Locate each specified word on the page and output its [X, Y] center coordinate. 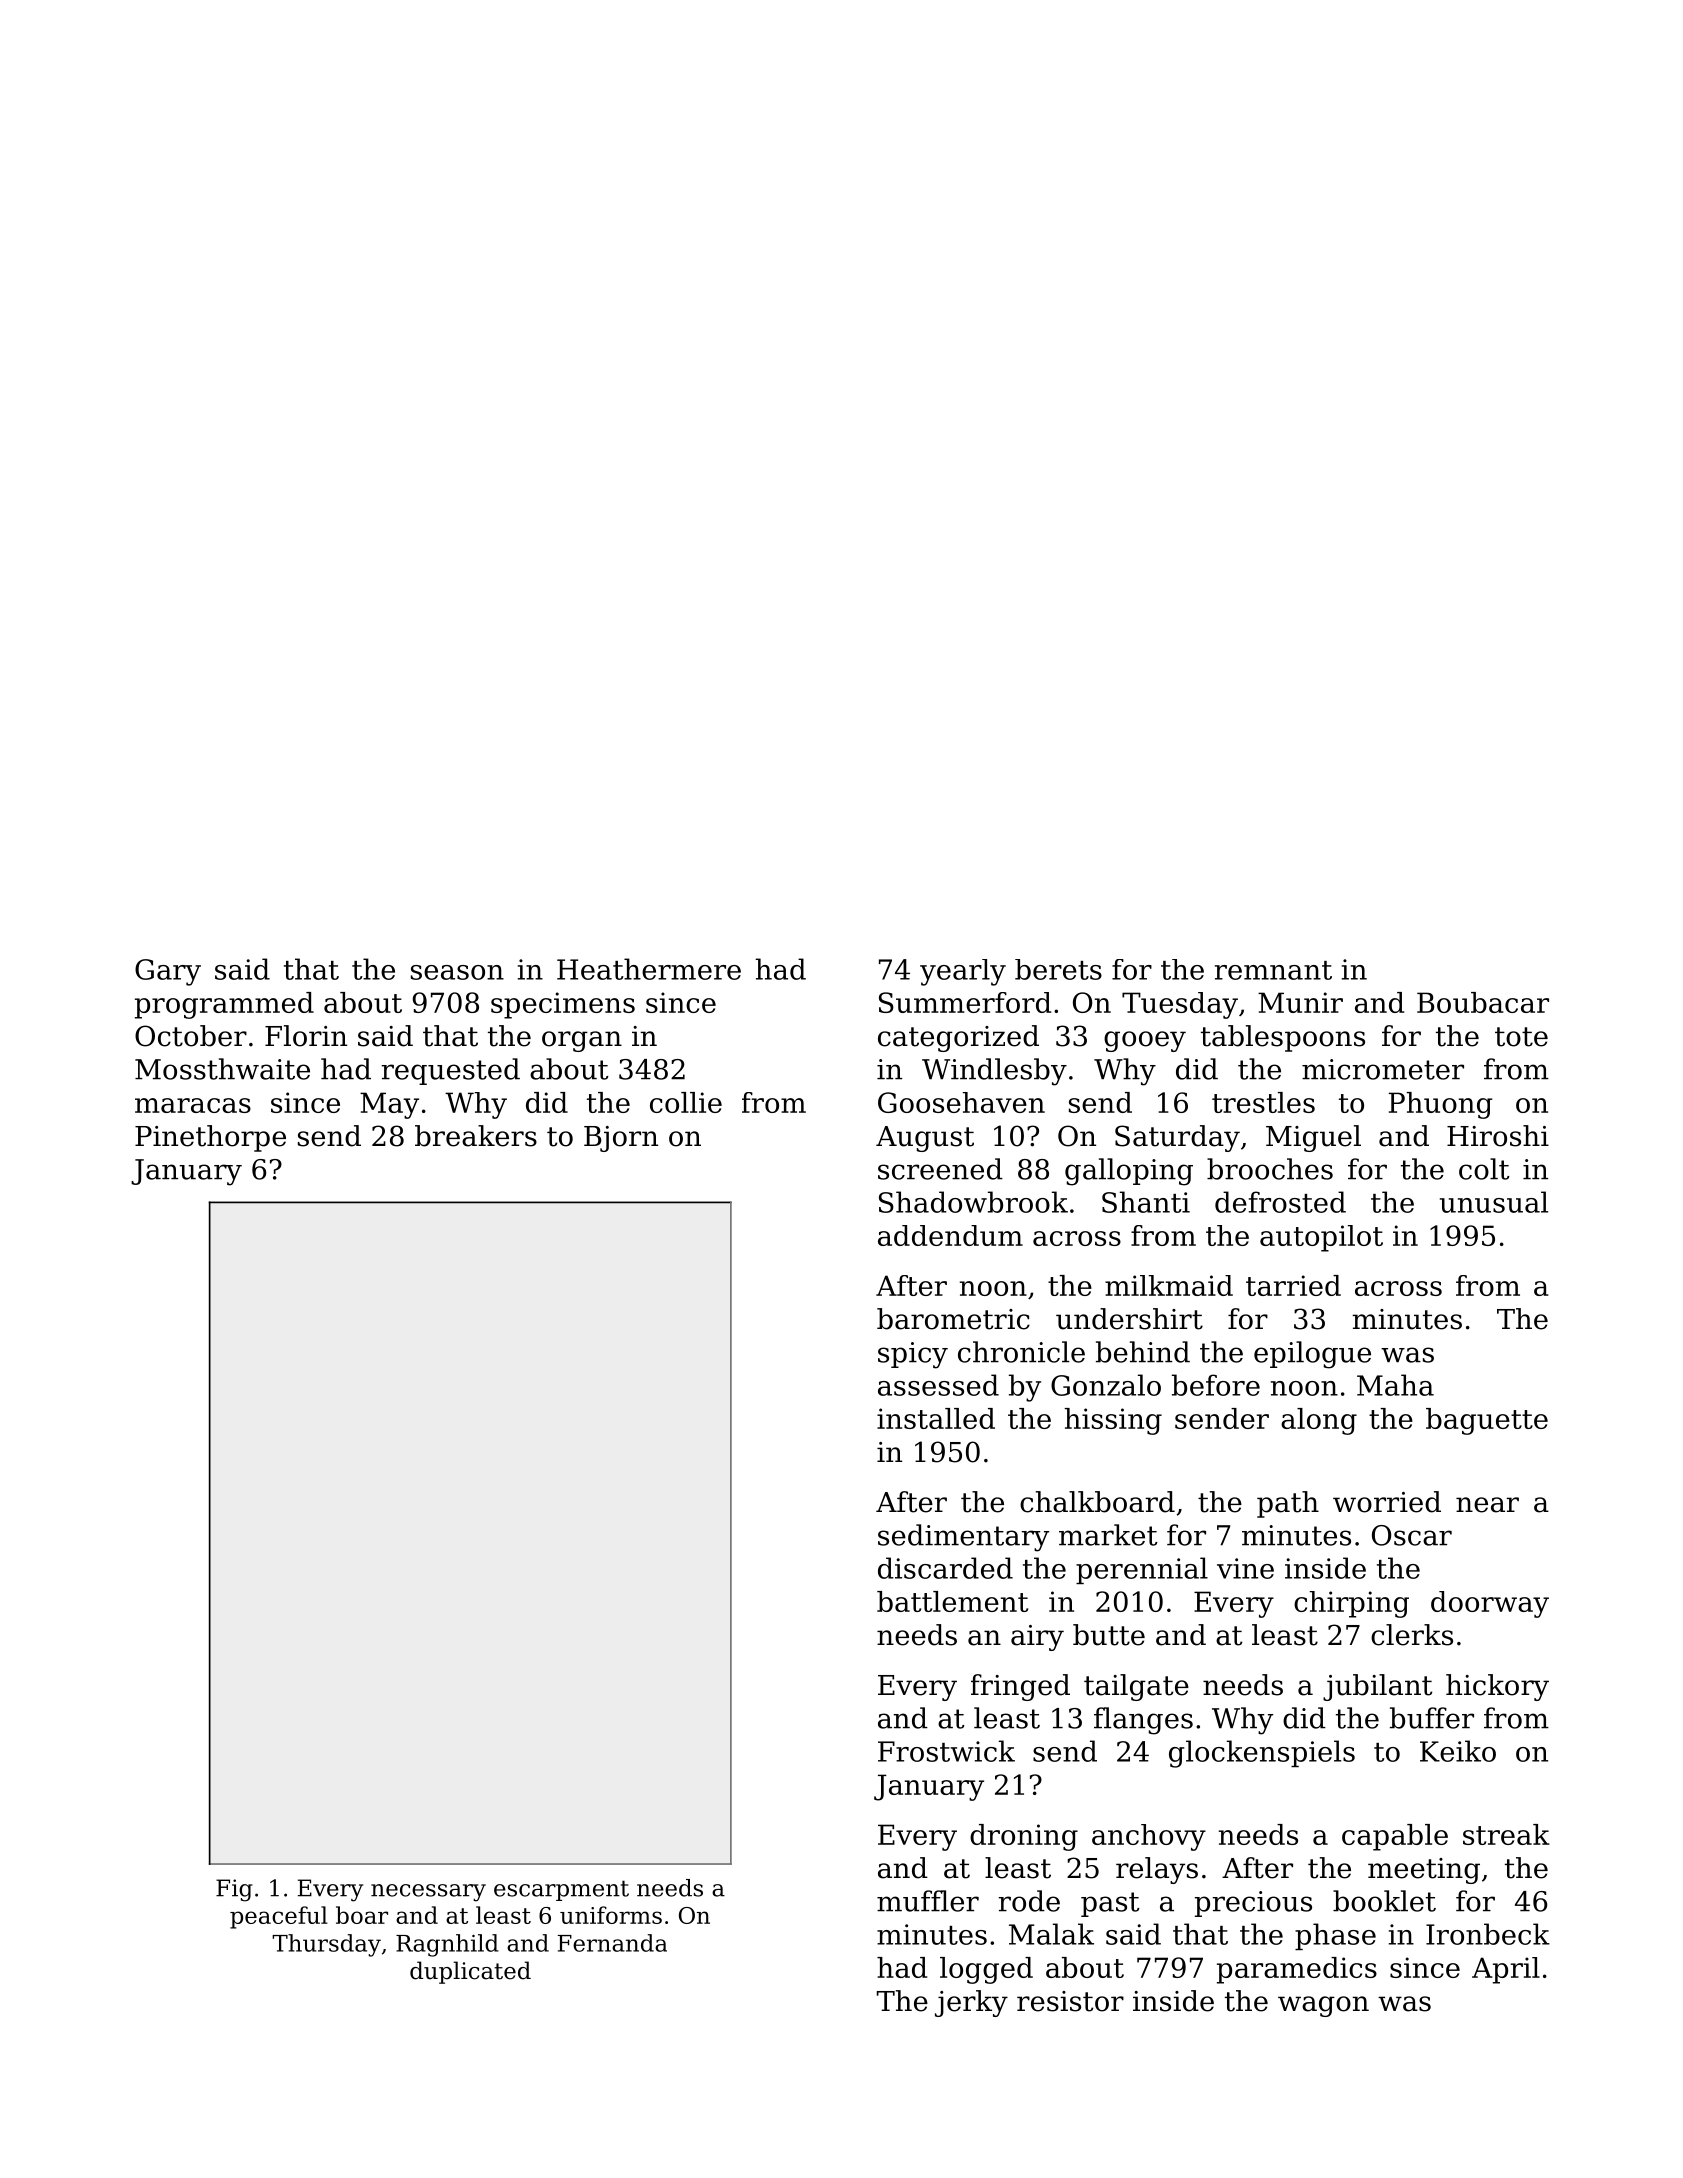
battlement [952, 1601]
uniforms [611, 1915]
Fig [234, 1890]
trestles [1263, 1102]
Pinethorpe [210, 1138]
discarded [945, 1568]
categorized [958, 1038]
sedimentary [963, 1538]
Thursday [326, 1945]
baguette [1487, 1421]
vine [1245, 1568]
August [925, 1139]
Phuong [1441, 1105]
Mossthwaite [222, 1069]
